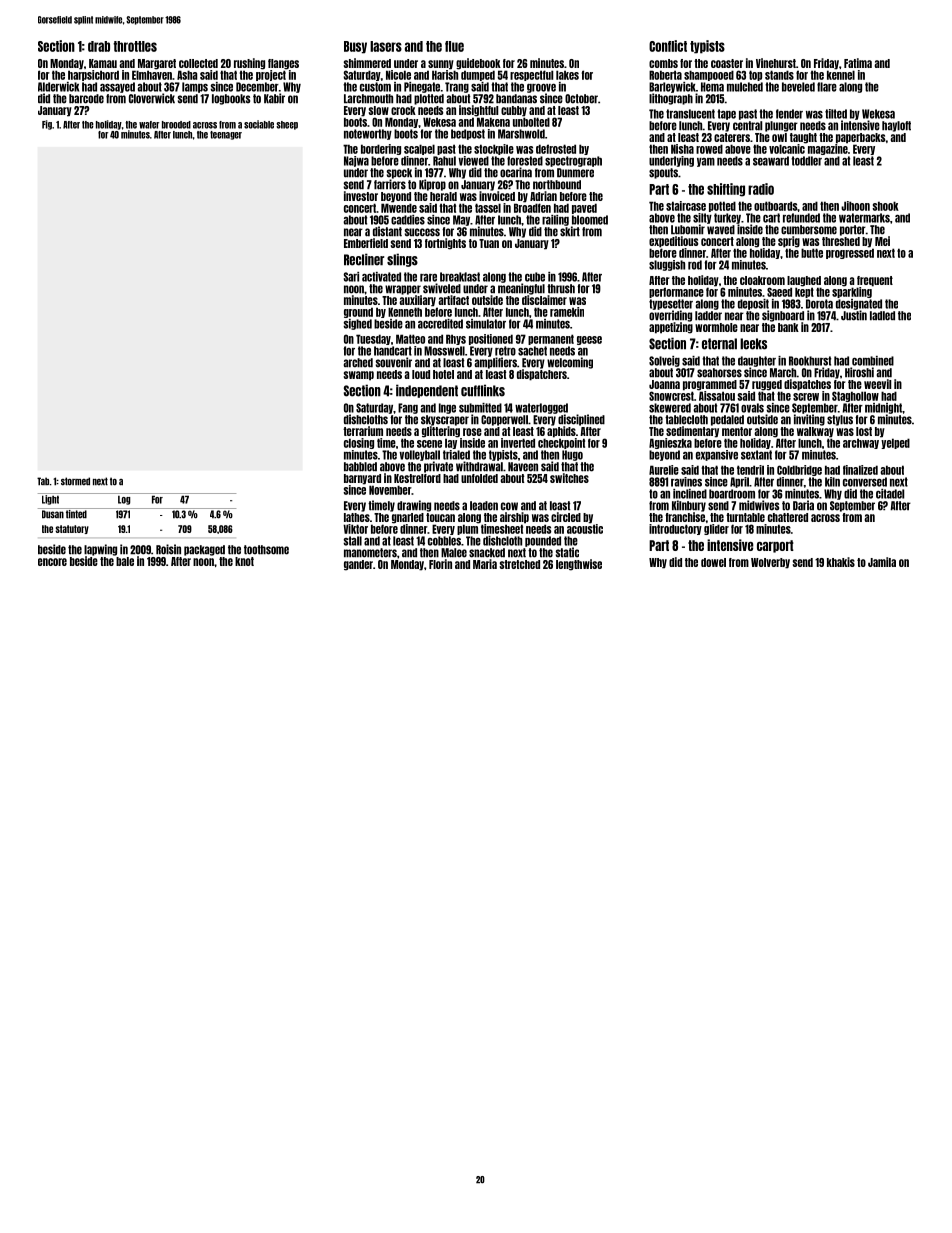  What do you see at coordinates (567, 312) in the screenshot?
I see `ramekin` at bounding box center [567, 312].
